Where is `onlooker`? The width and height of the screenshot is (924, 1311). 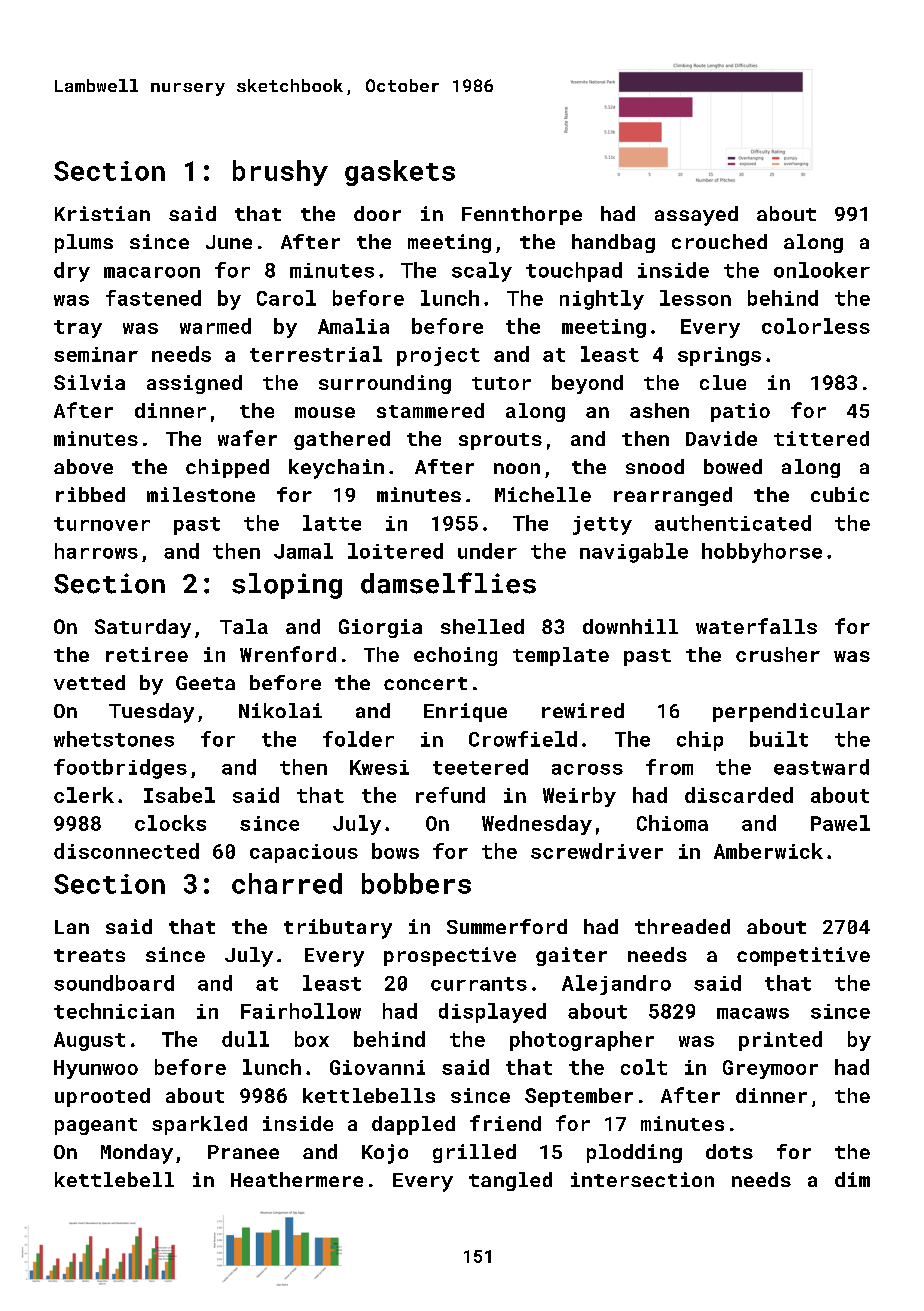
onlooker is located at coordinates (822, 270).
